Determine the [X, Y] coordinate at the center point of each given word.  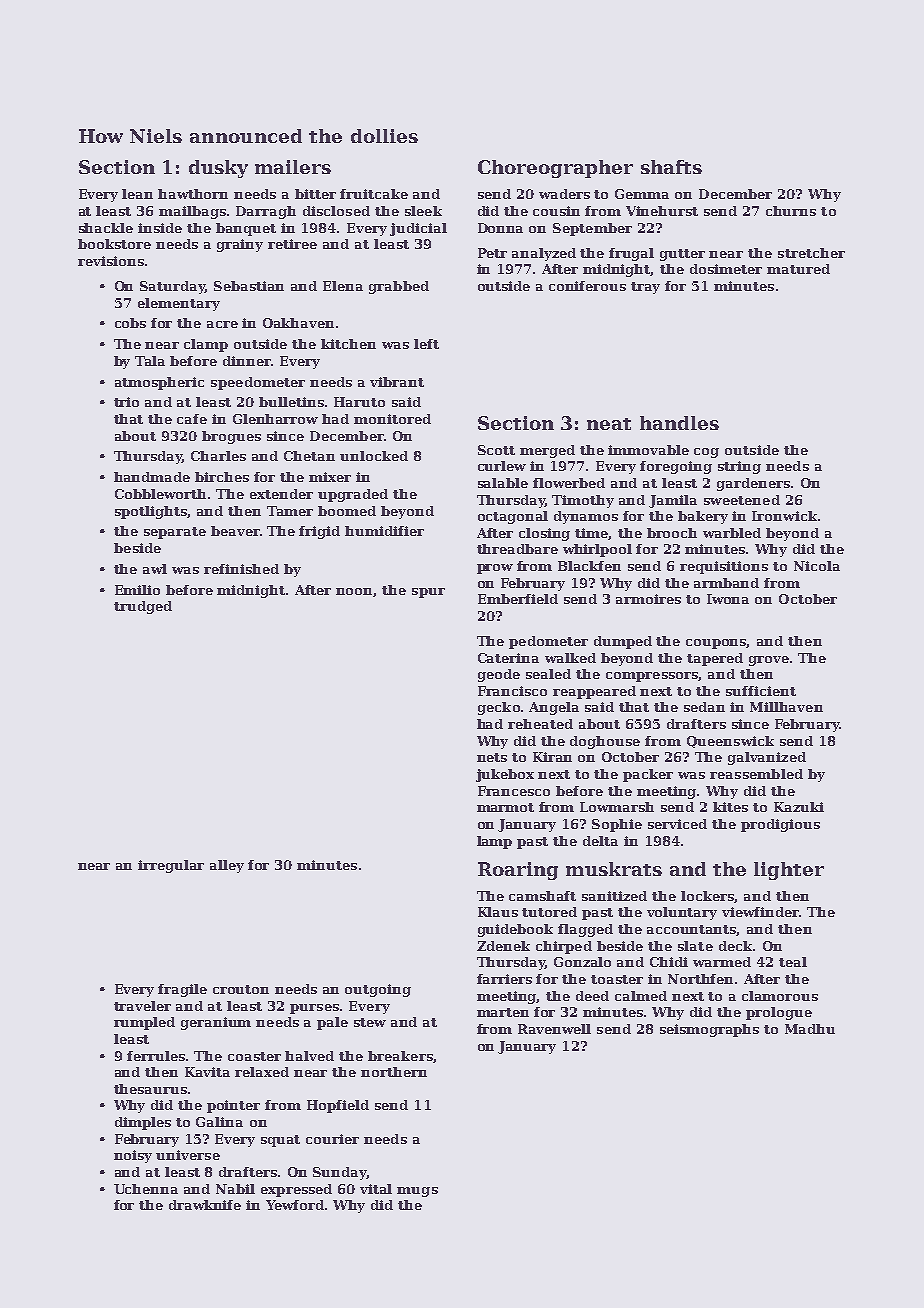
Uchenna [146, 1189]
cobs [130, 323]
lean [137, 194]
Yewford [295, 1205]
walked [570, 658]
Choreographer [555, 169]
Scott [496, 450]
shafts [671, 167]
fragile [182, 990]
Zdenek [503, 946]
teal [793, 962]
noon [355, 592]
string [739, 467]
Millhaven [786, 707]
